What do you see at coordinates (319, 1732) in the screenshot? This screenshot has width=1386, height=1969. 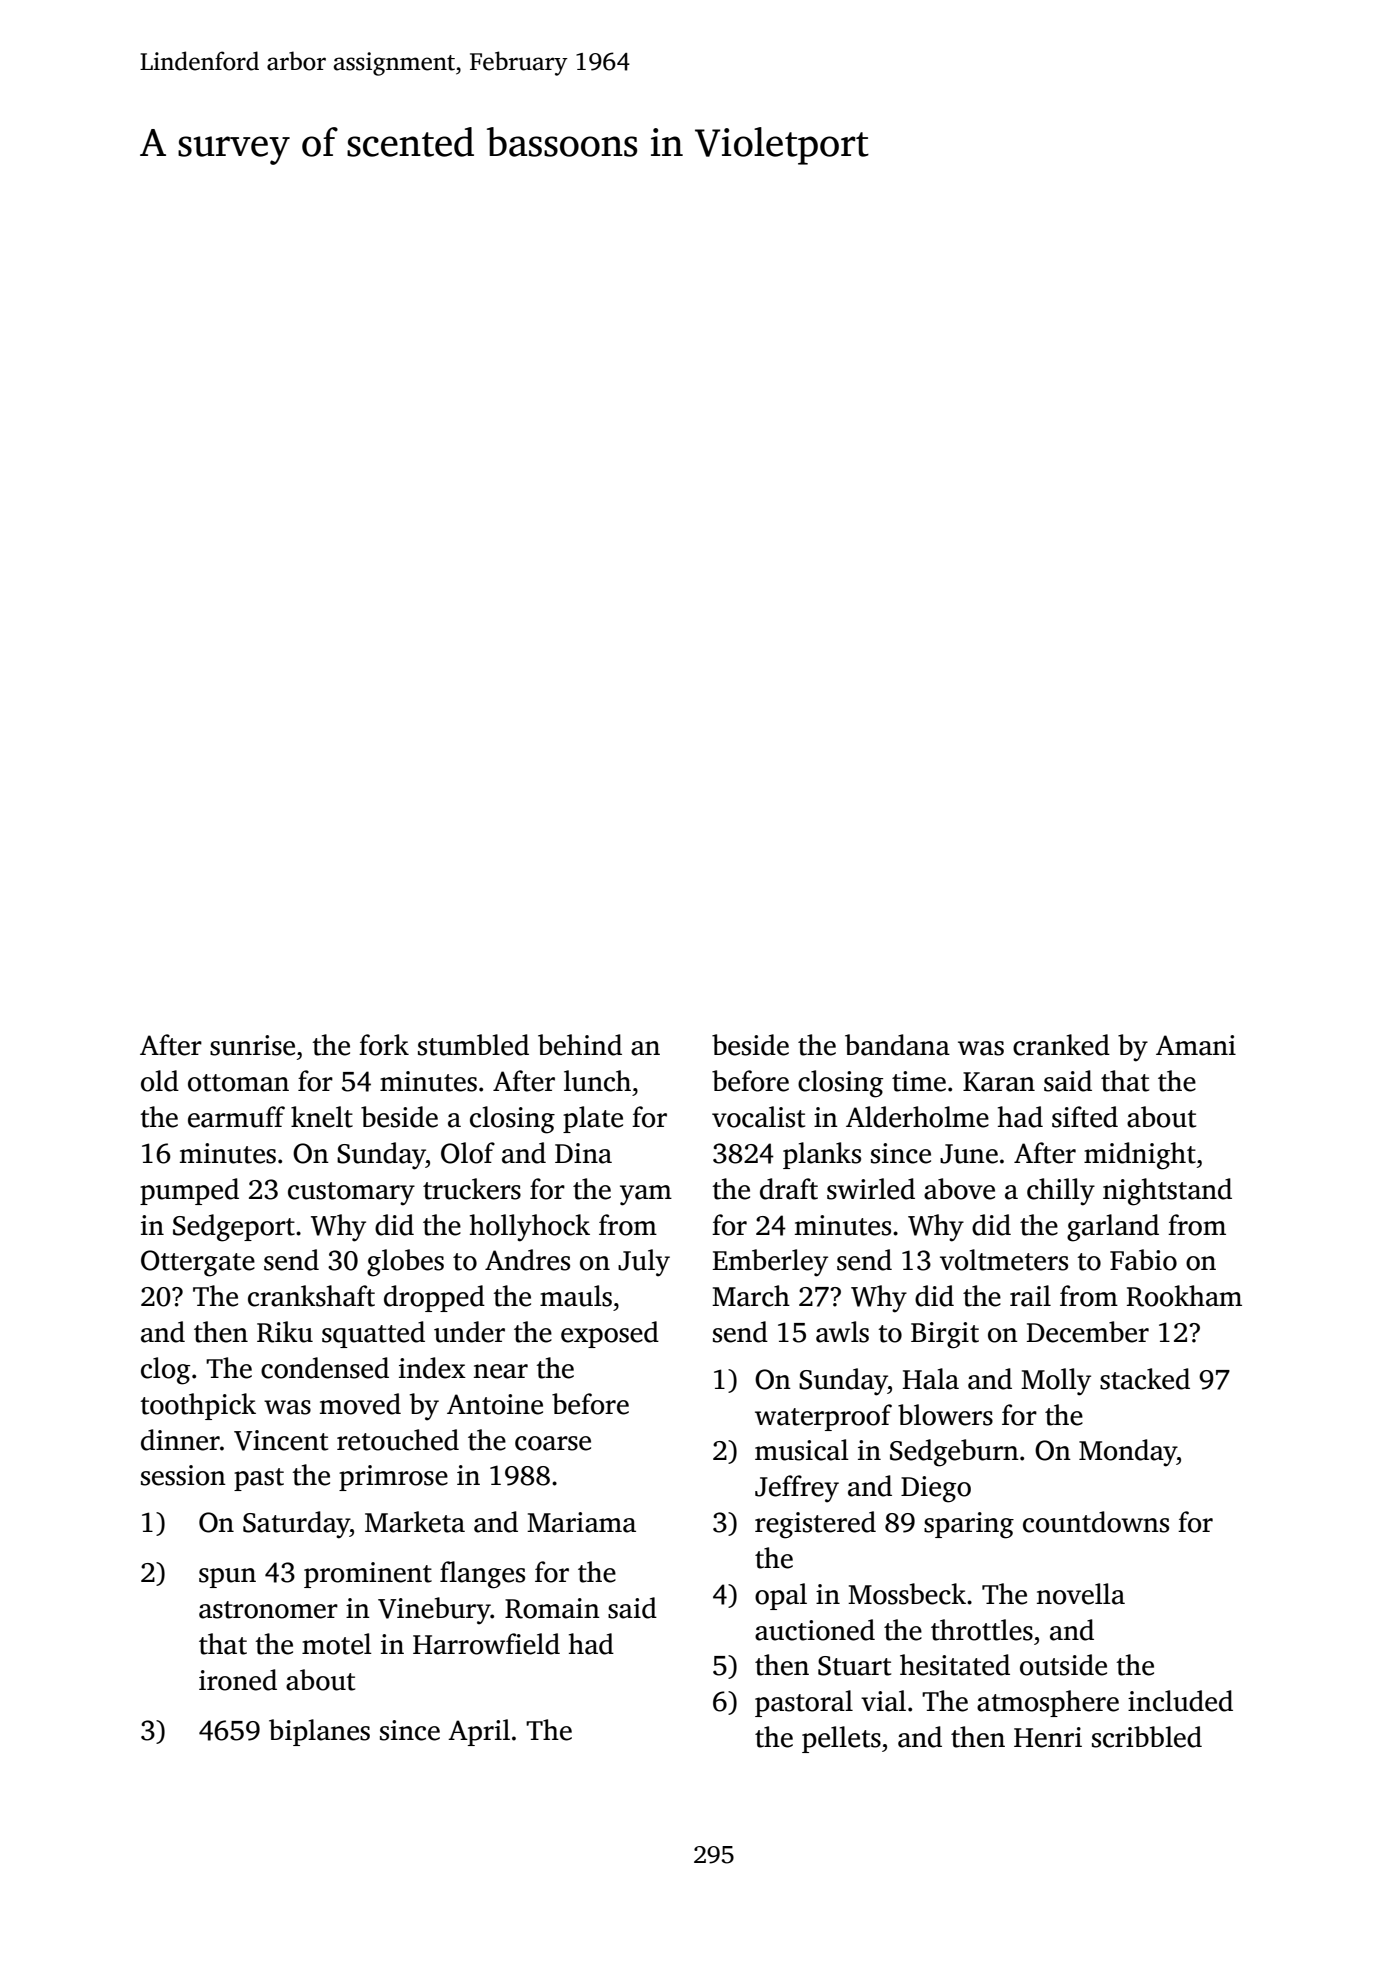 I see `biplanes` at bounding box center [319, 1732].
